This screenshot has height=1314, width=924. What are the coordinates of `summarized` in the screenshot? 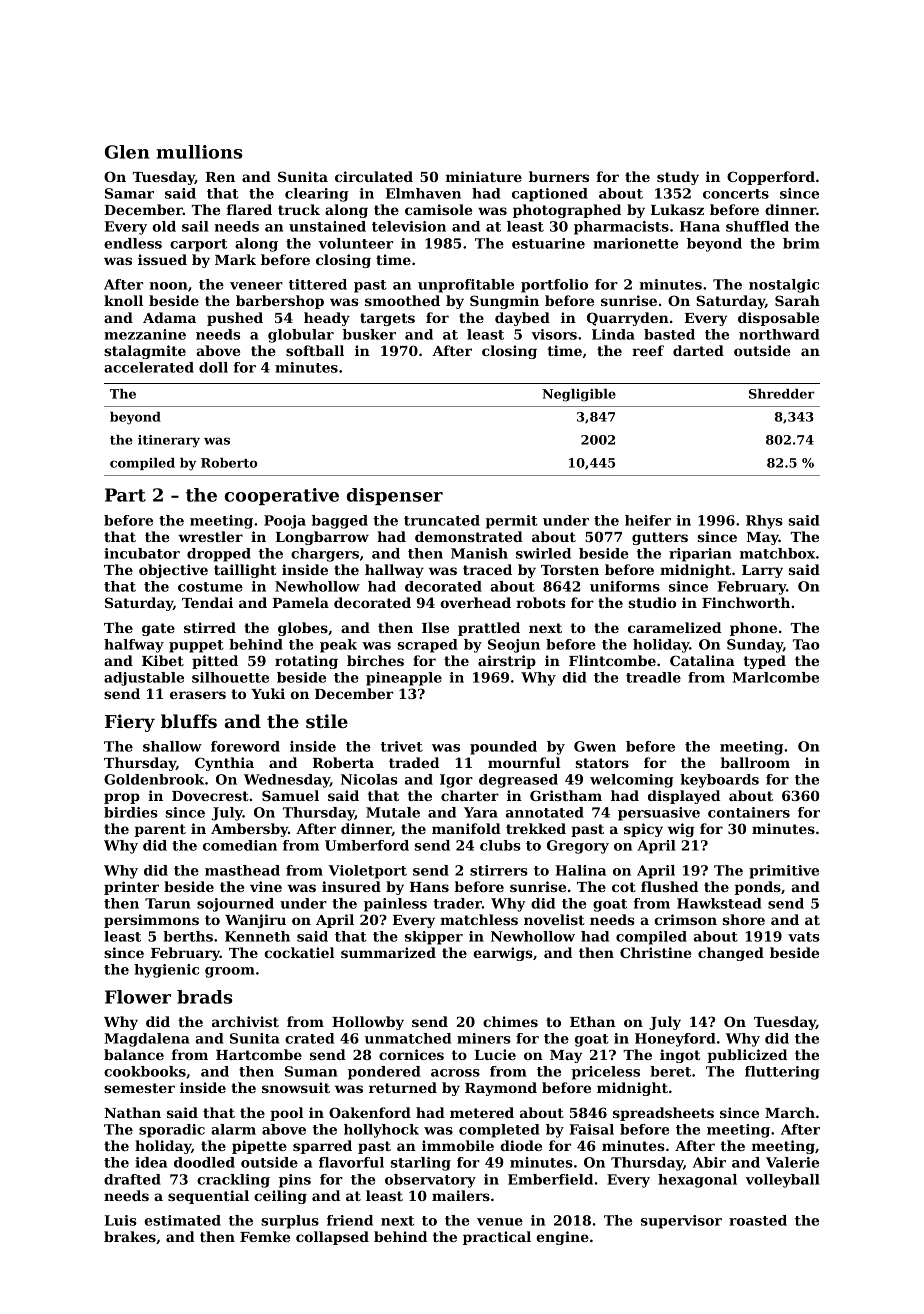 It's located at (388, 952).
